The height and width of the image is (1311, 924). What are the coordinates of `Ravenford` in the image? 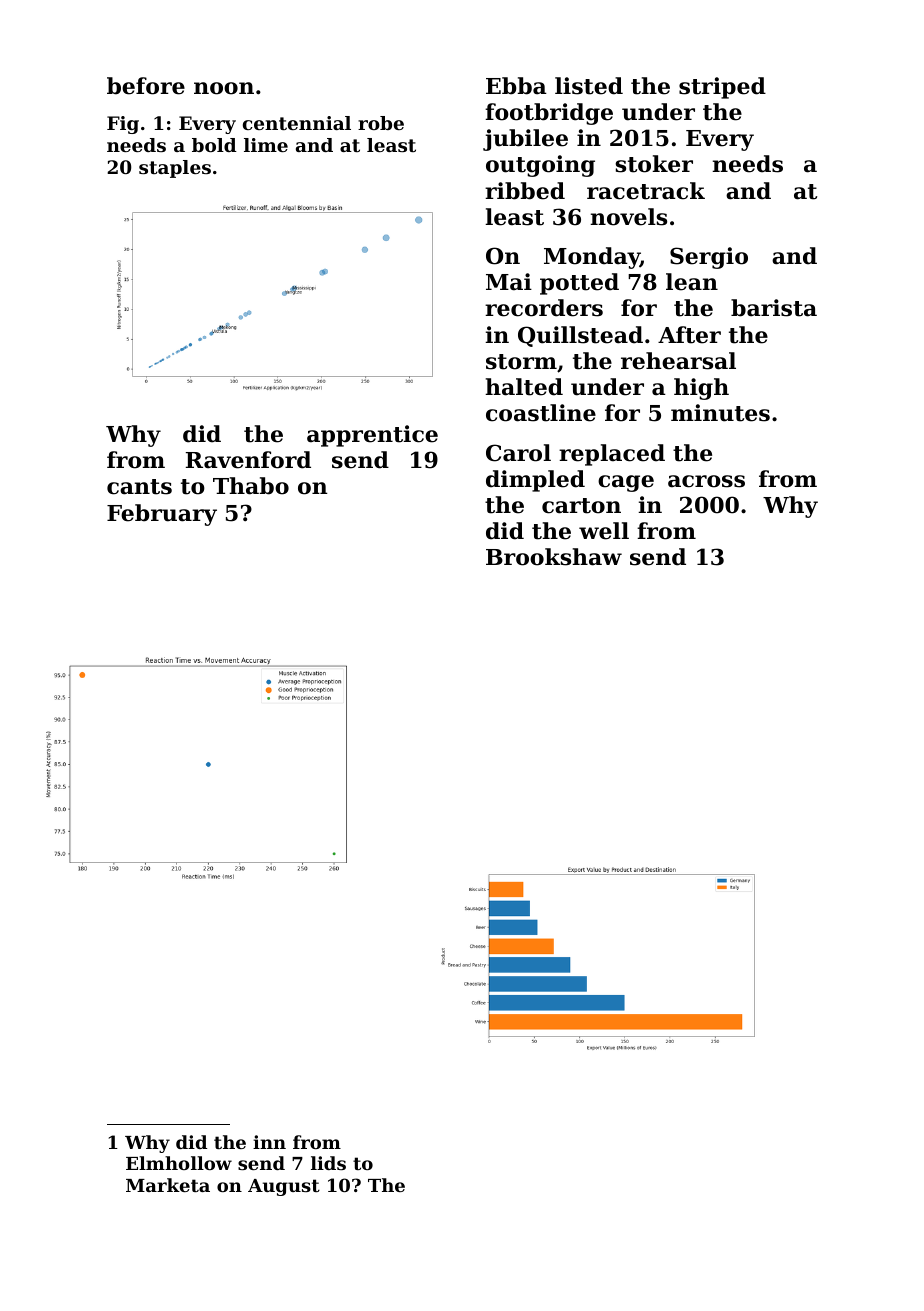 It's located at (248, 460).
